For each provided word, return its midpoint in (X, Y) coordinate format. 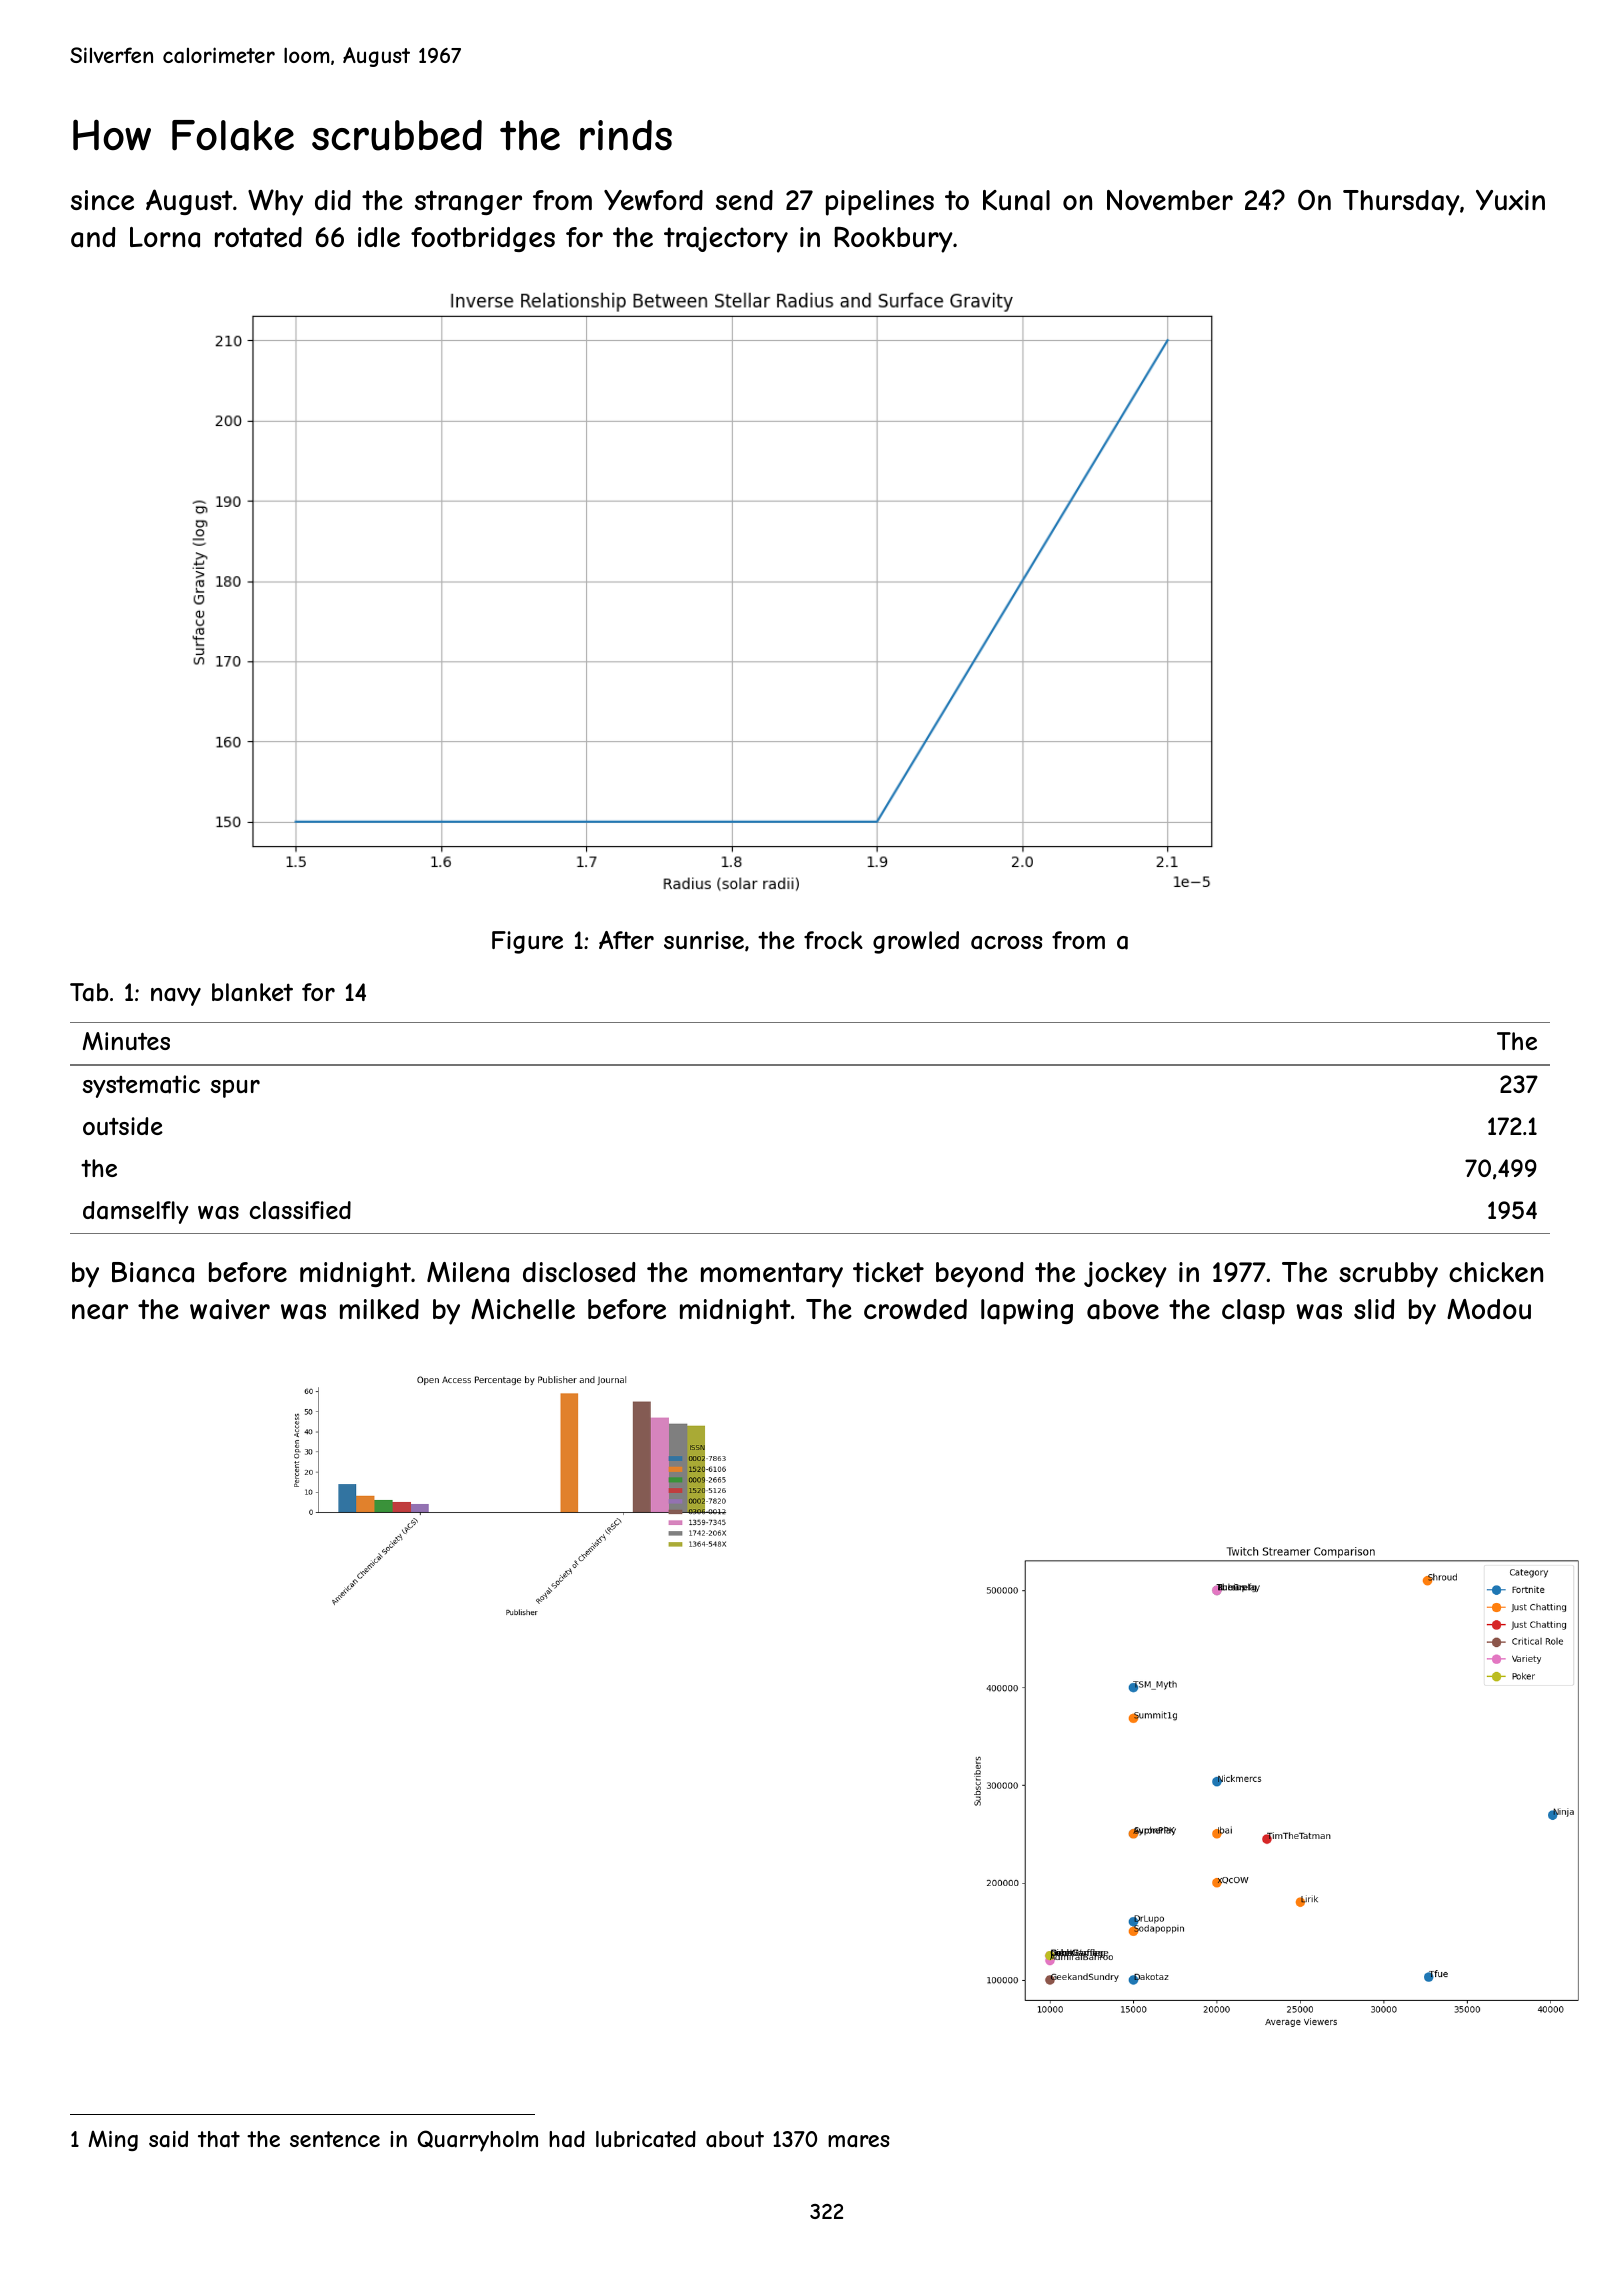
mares (859, 2141)
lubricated (646, 2139)
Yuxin (1510, 200)
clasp (1253, 1312)
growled (916, 942)
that (219, 2139)
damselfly (136, 1212)
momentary (772, 1275)
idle (379, 237)
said (168, 2139)
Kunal (1016, 200)
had (567, 2139)
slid (1374, 1309)
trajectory (726, 240)
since (102, 200)
